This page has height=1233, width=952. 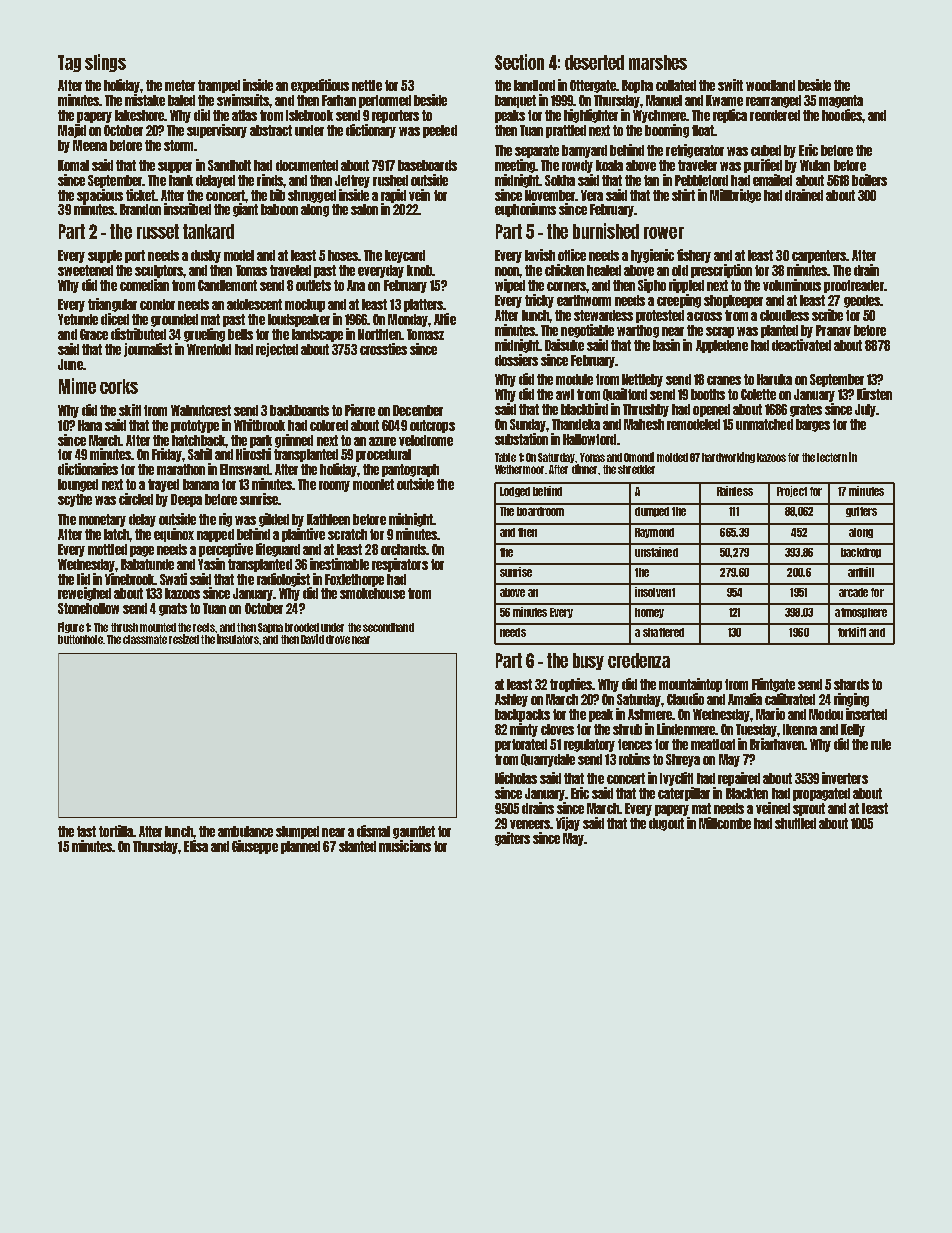 What do you see at coordinates (383, 455) in the page?
I see `procedural` at bounding box center [383, 455].
